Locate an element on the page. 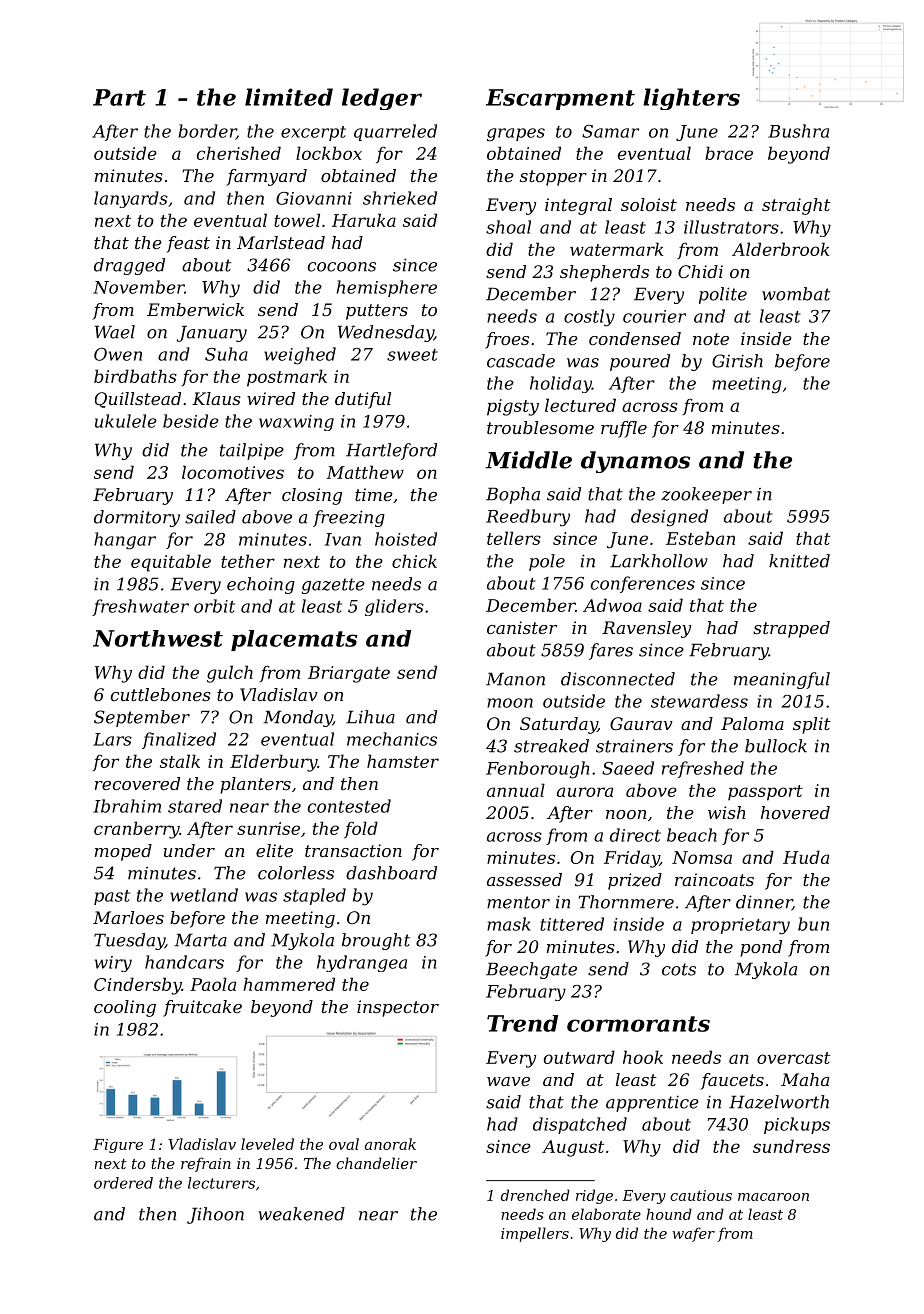 The width and height of the page is (924, 1314). inspector is located at coordinates (398, 1008).
